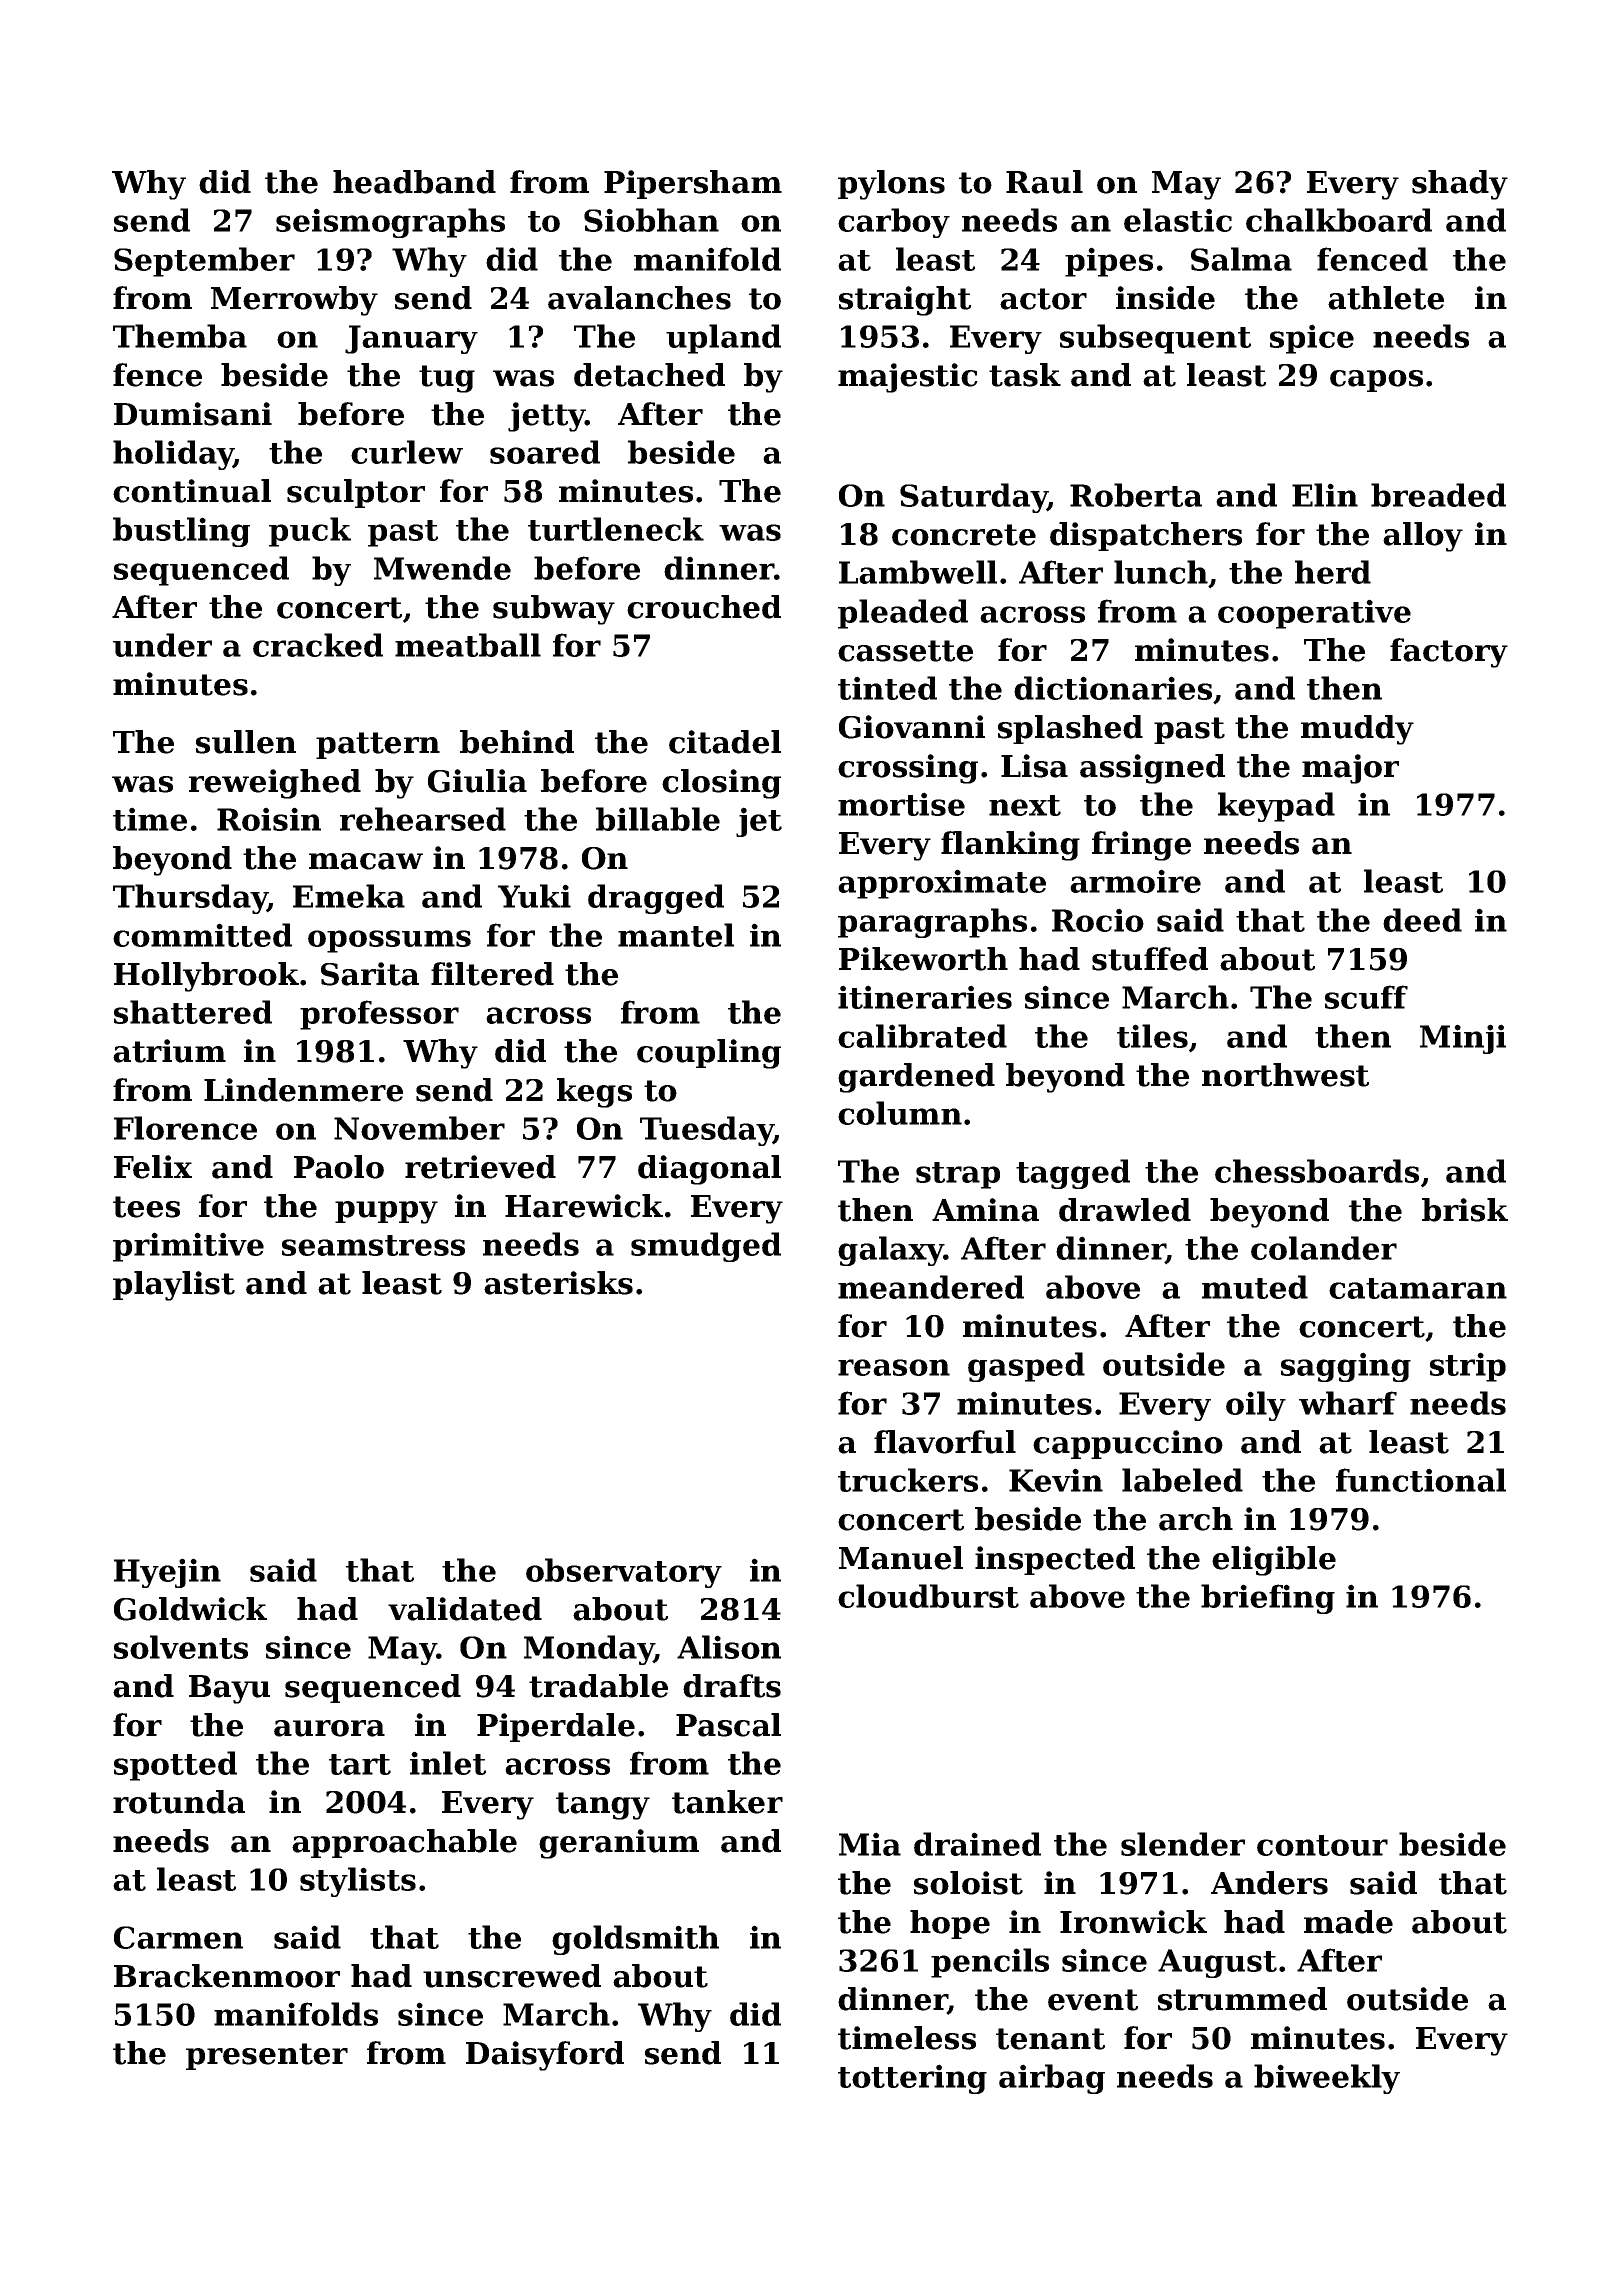 This screenshot has width=1620, height=2292. What do you see at coordinates (1242, 1999) in the screenshot?
I see `strummed` at bounding box center [1242, 1999].
